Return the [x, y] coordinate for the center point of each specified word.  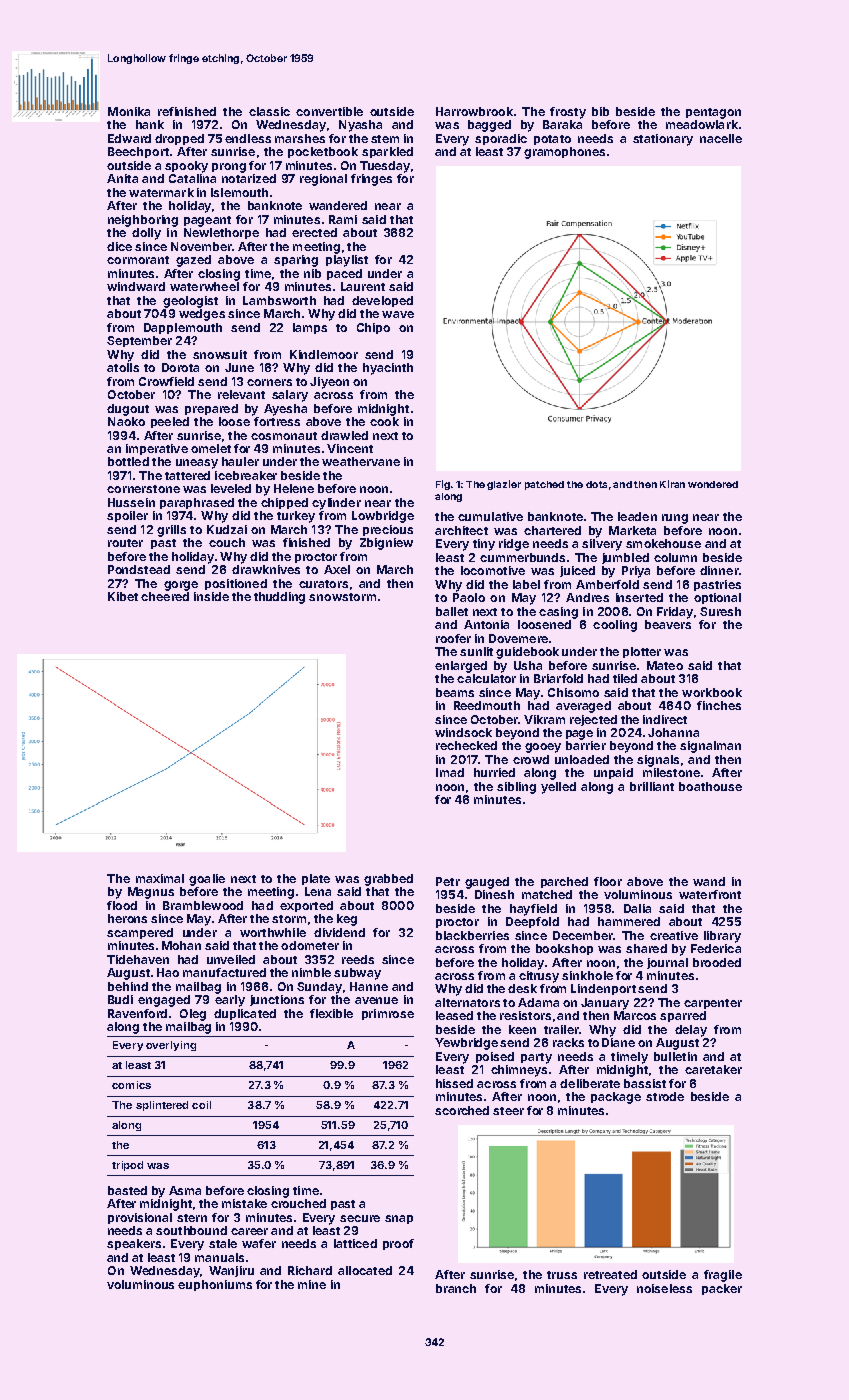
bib [600, 111]
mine [312, 1284]
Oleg [193, 1015]
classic [269, 111]
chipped [284, 503]
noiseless [664, 1288]
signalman [710, 747]
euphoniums [215, 1285]
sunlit [476, 651]
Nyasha [360, 126]
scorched [462, 1110]
